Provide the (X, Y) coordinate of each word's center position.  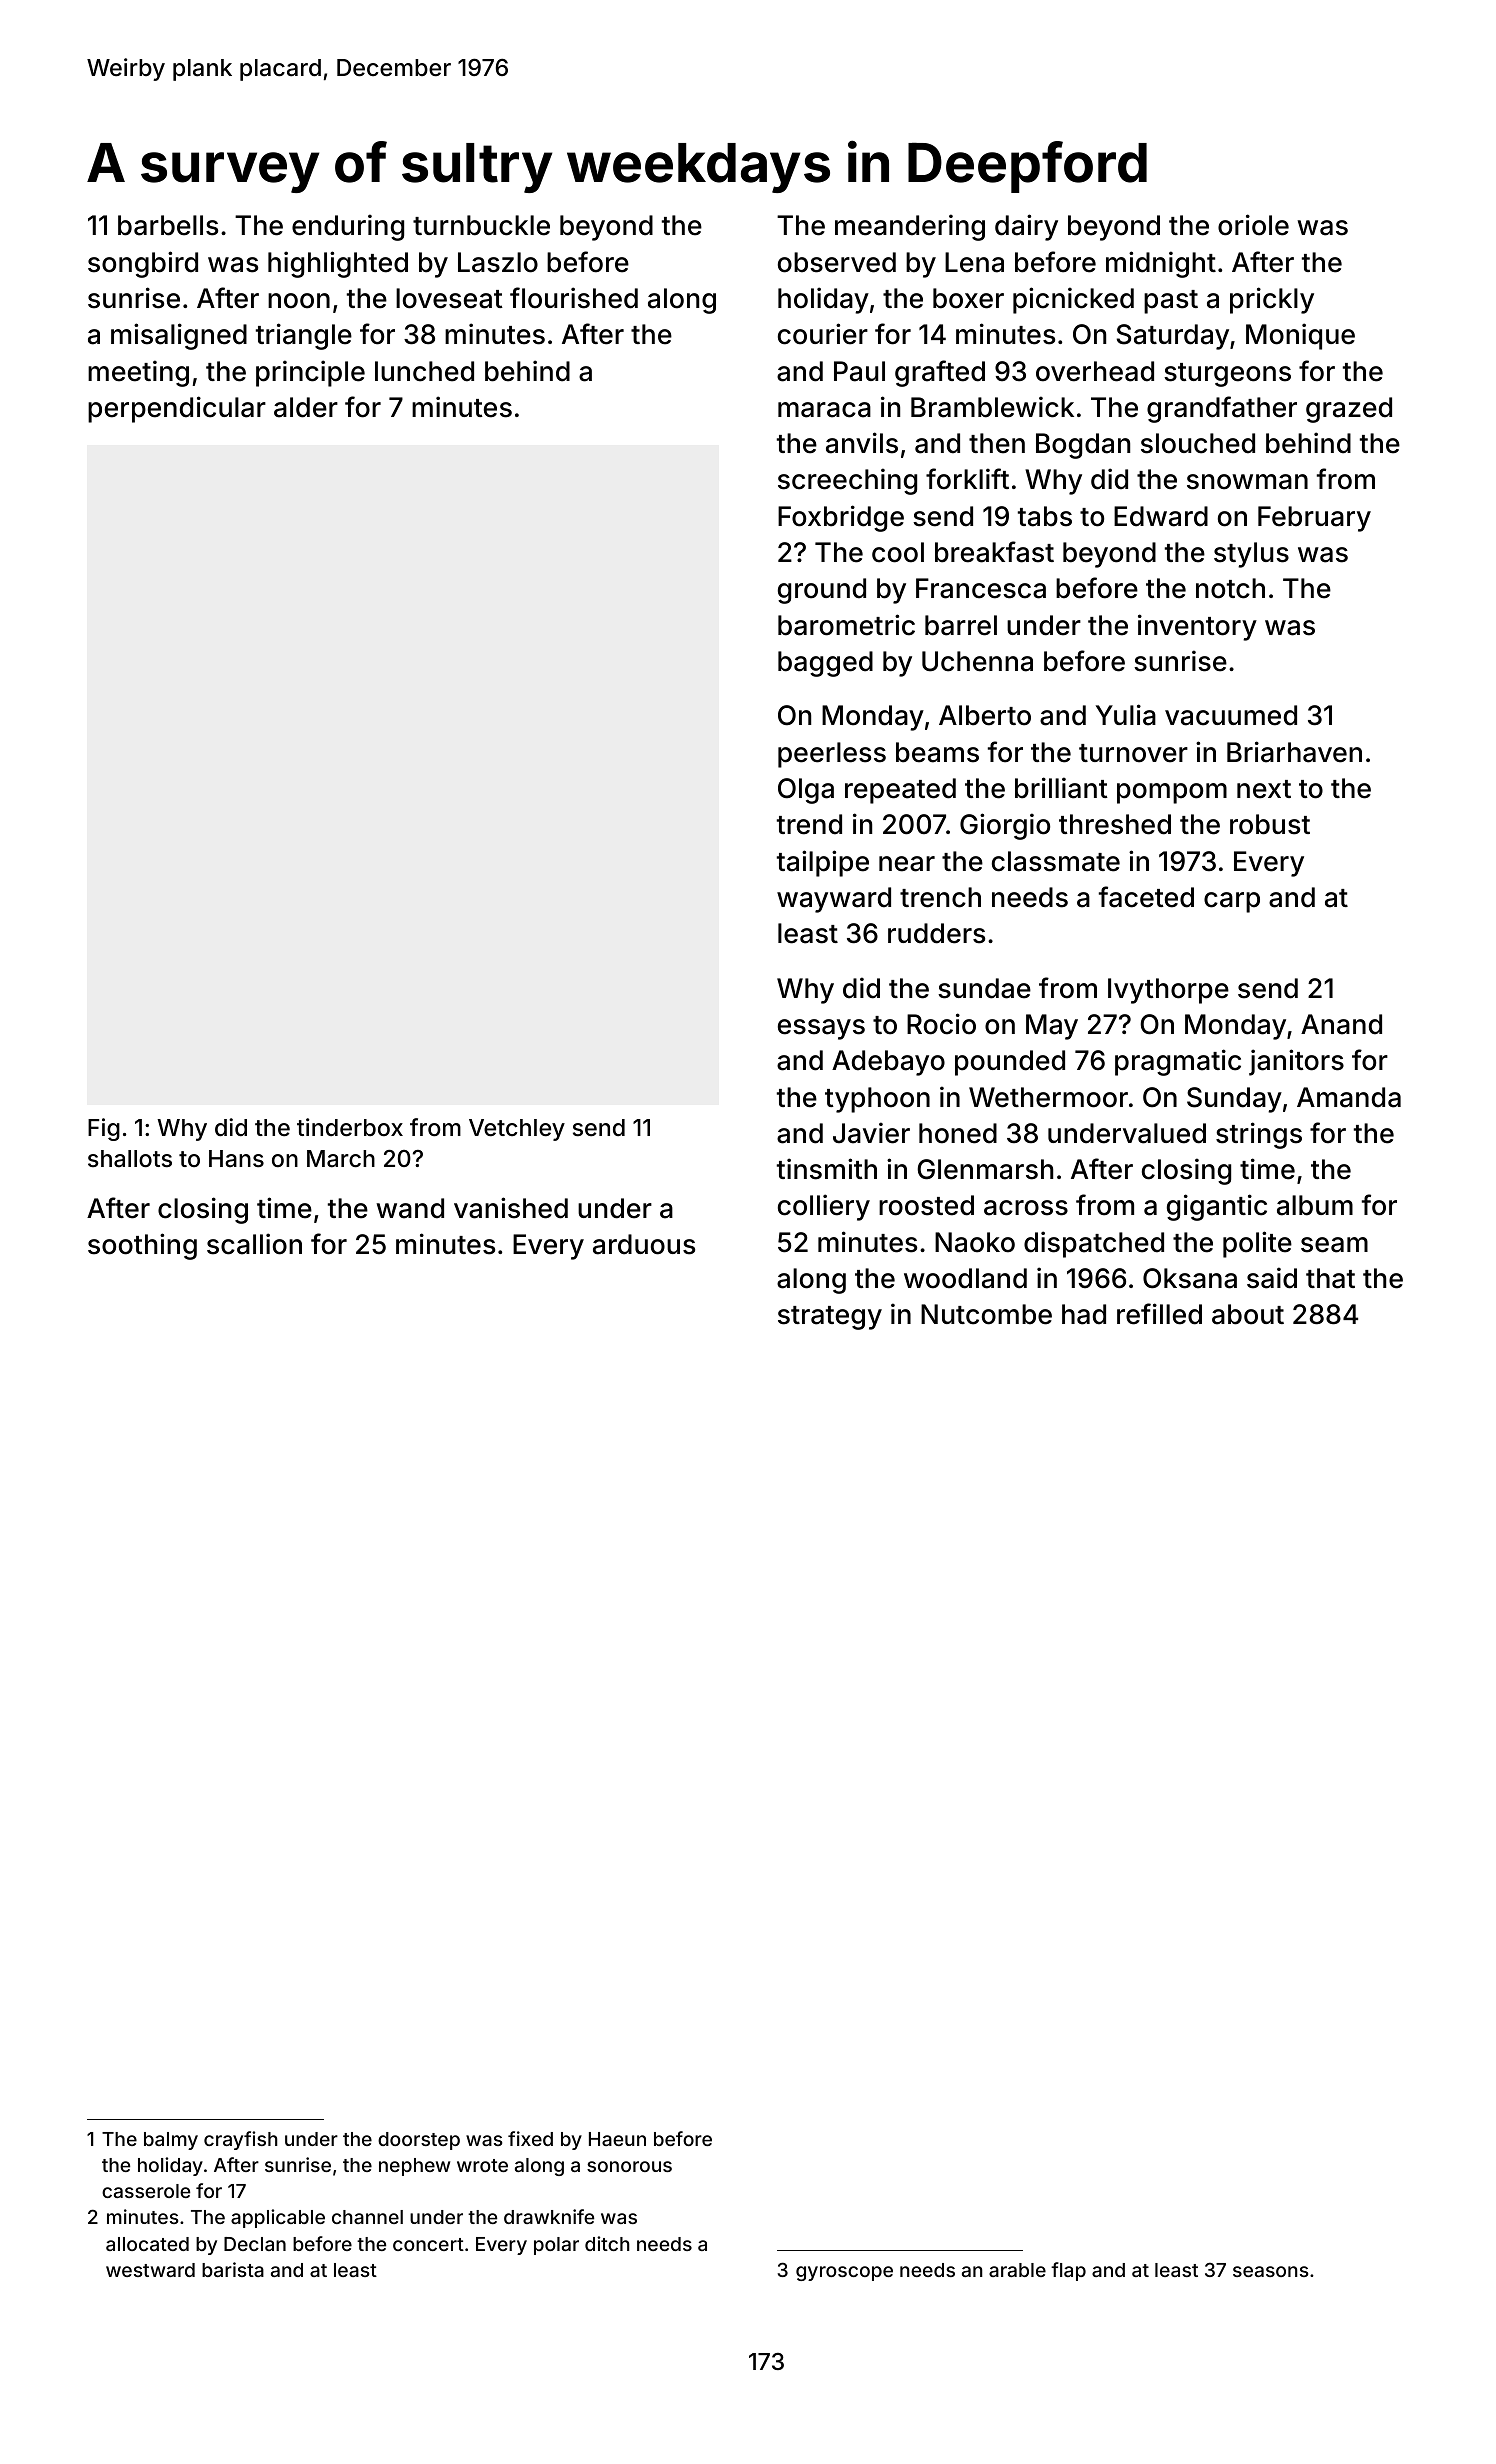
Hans (236, 1159)
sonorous (629, 2166)
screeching (847, 481)
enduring (348, 227)
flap (1068, 2271)
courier (823, 334)
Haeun (617, 2139)
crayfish (241, 2140)
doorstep (419, 2141)
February (1314, 519)
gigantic (1217, 1207)
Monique (1300, 336)
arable (1017, 2270)
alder (306, 407)
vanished (511, 1208)
